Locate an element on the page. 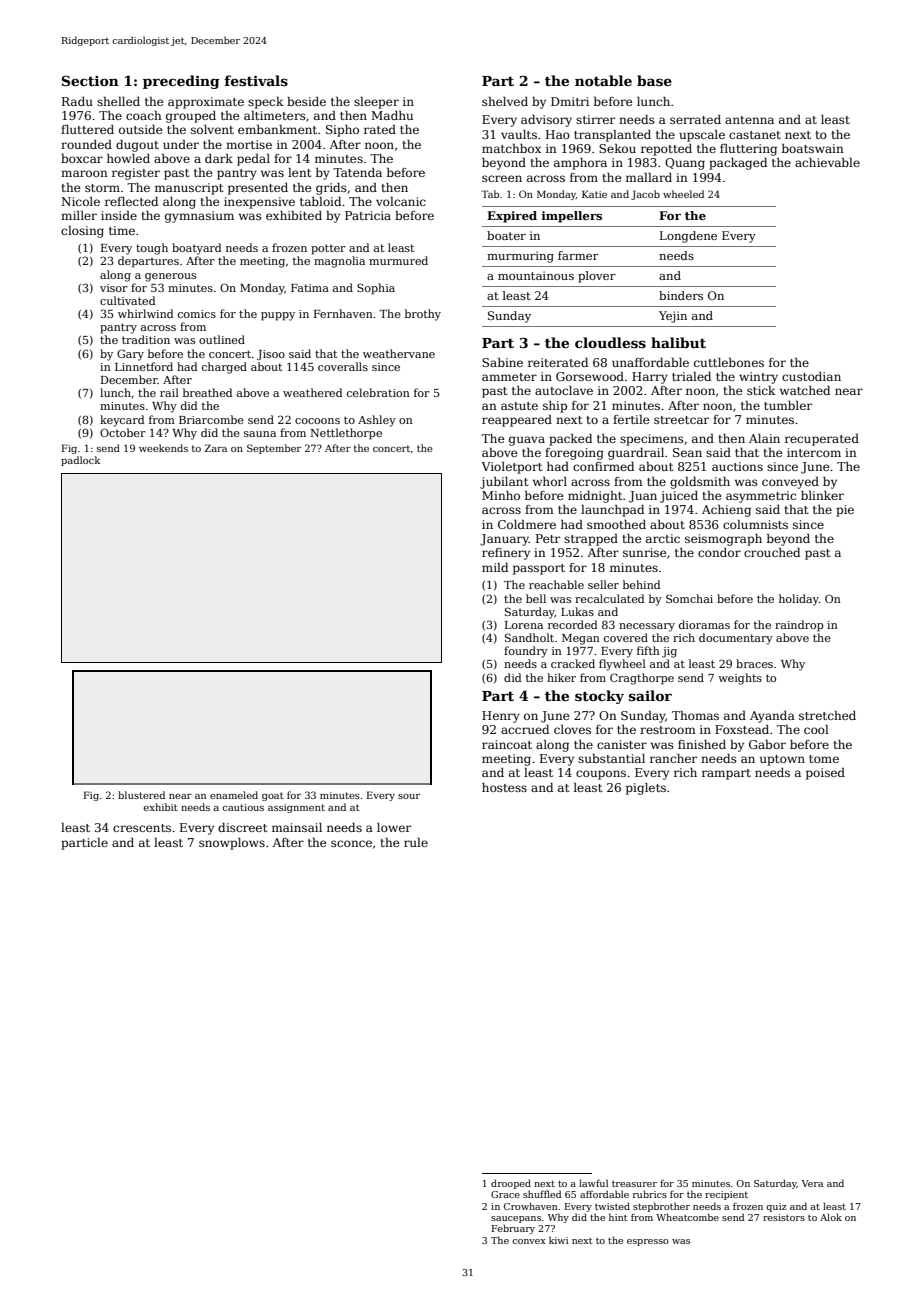 This image has width=924, height=1308. quiz is located at coordinates (776, 1207).
